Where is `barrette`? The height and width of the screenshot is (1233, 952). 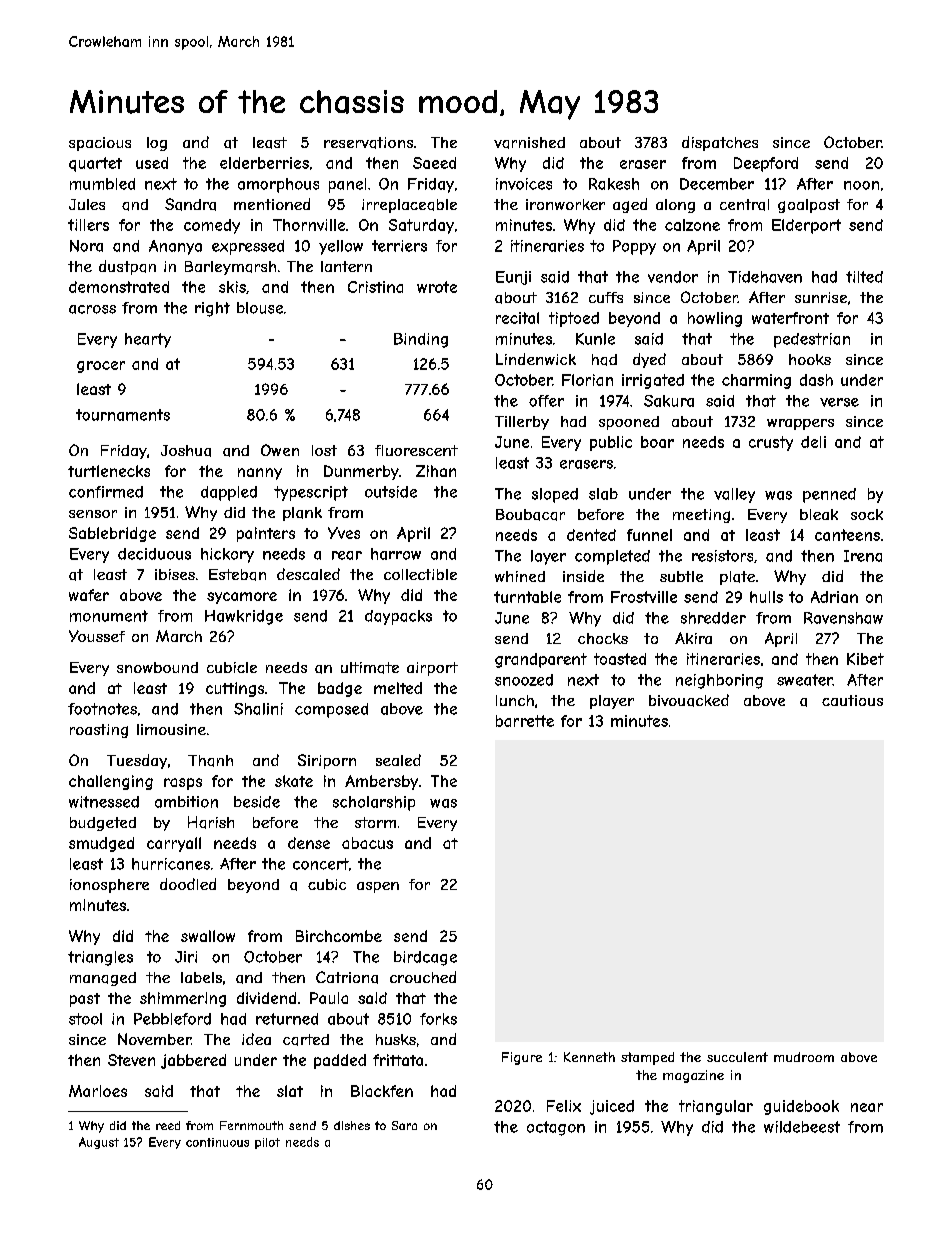 barrette is located at coordinates (525, 721).
